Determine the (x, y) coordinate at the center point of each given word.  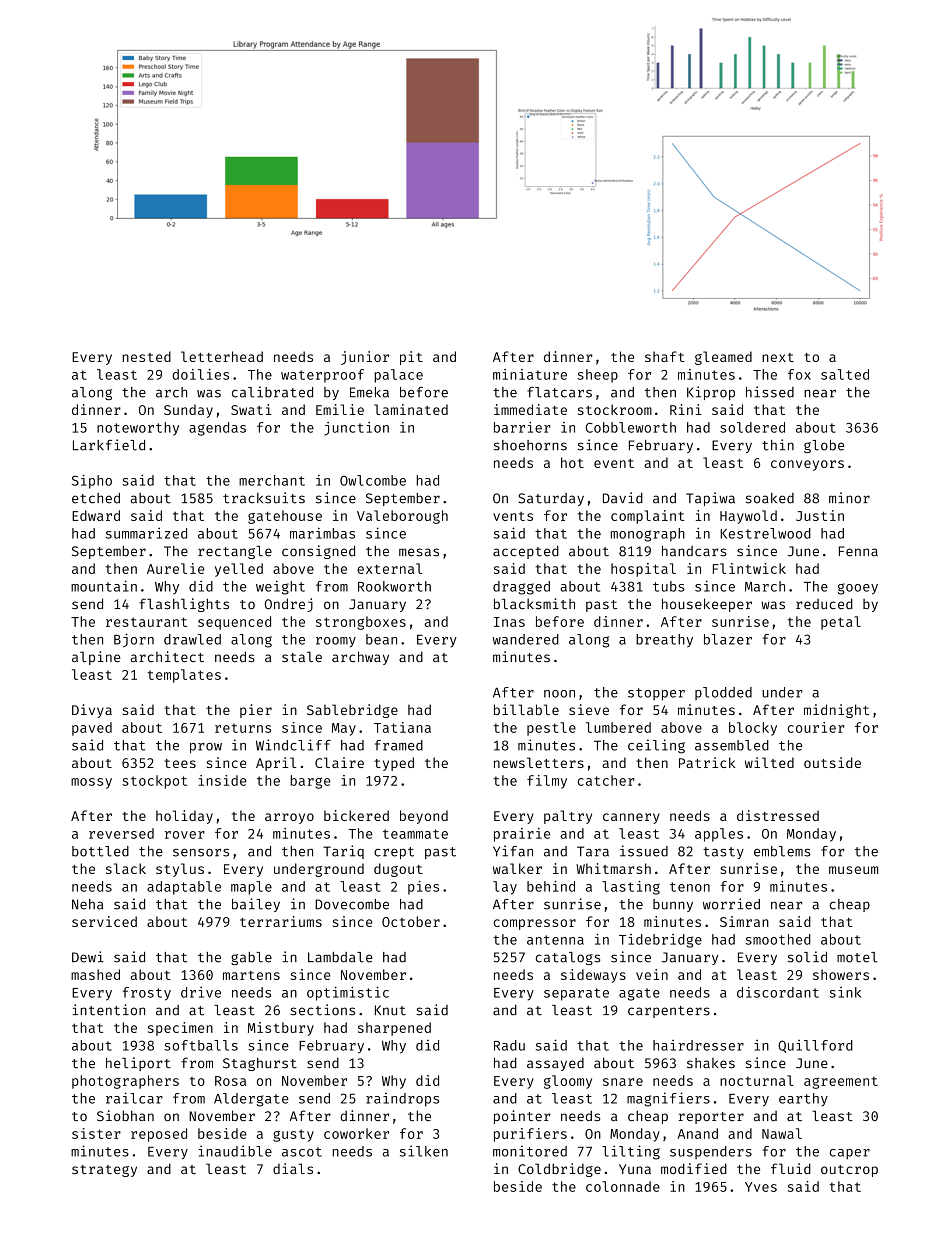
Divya (92, 711)
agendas (217, 429)
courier (816, 727)
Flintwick (749, 568)
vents (513, 516)
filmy (547, 782)
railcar (134, 1098)
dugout (398, 870)
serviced (104, 921)
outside (832, 762)
